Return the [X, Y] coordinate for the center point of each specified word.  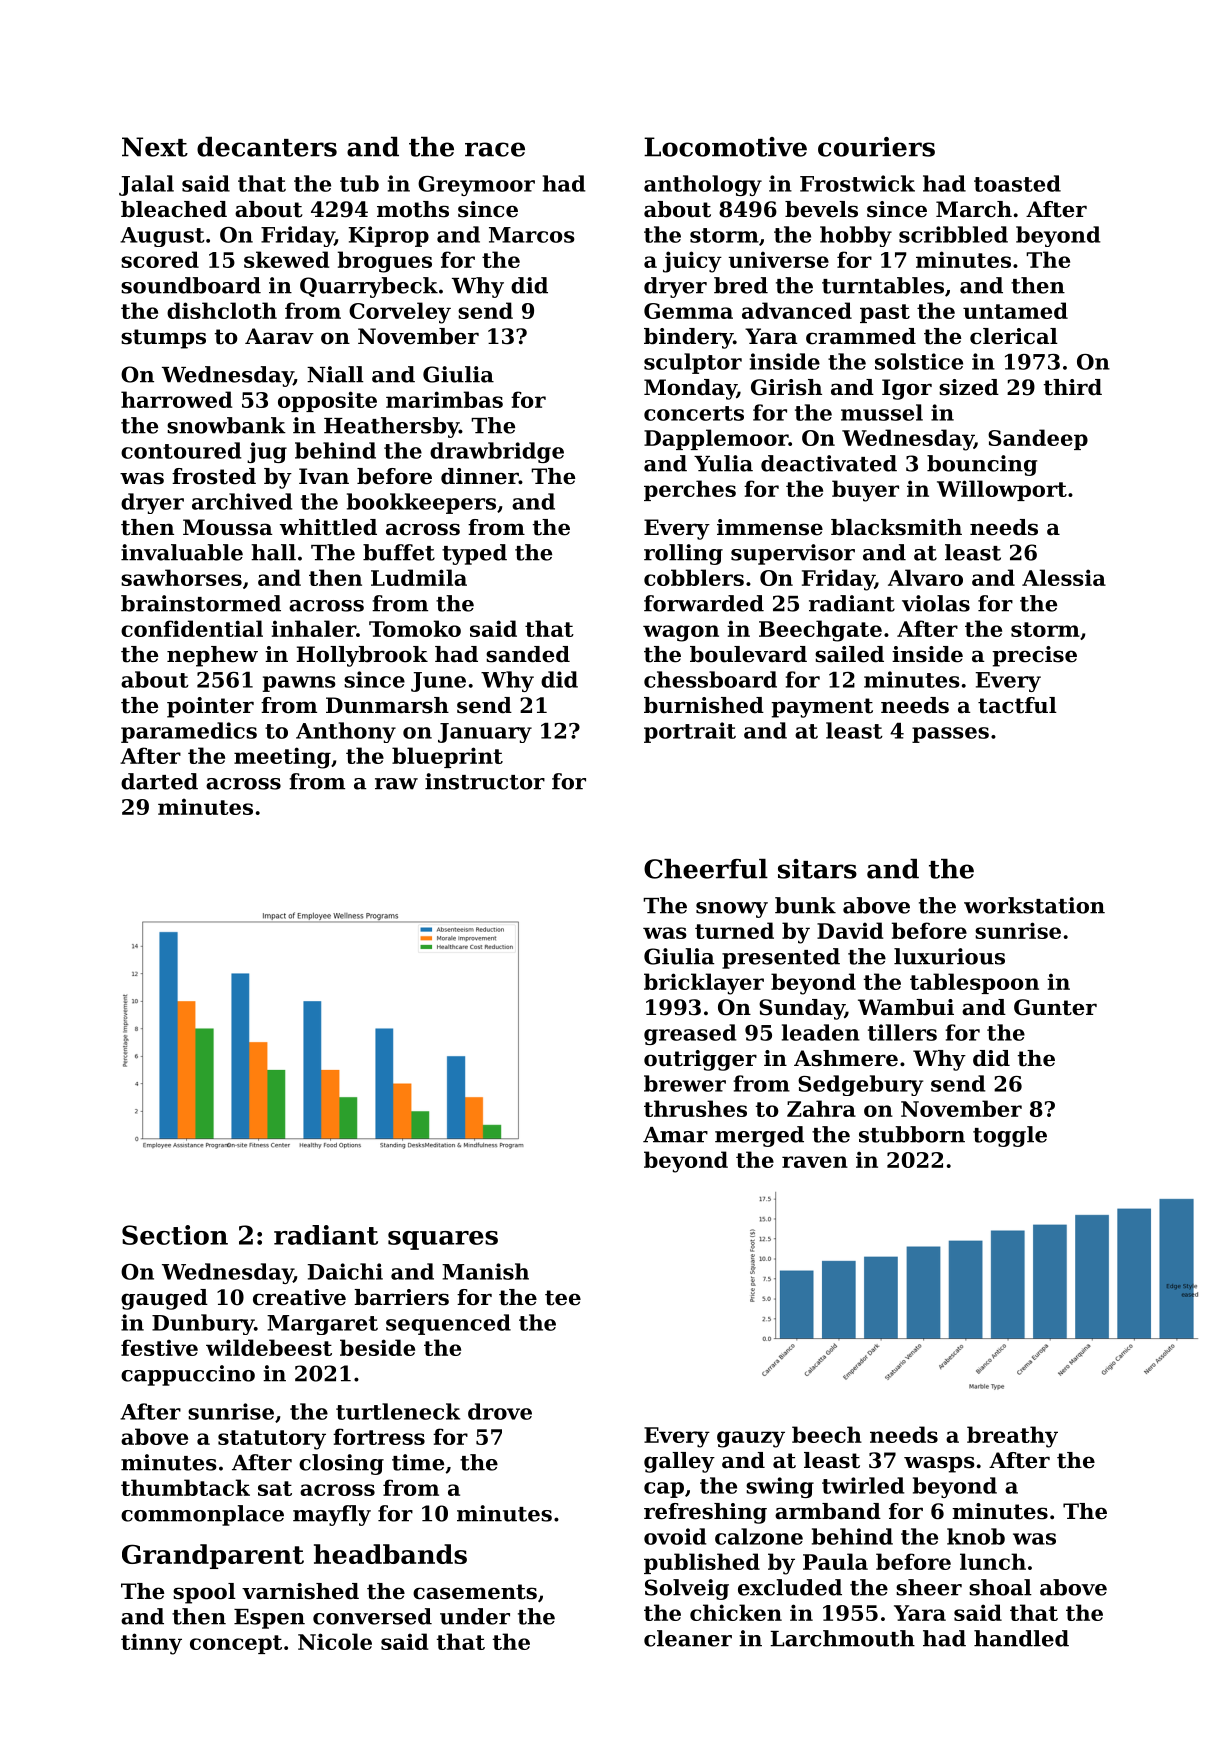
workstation [1034, 905]
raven [815, 1162]
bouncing [982, 465]
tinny [151, 1644]
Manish [485, 1271]
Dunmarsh [387, 705]
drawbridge [497, 452]
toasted [1017, 183]
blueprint [447, 757]
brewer [685, 1083]
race [495, 149]
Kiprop [389, 236]
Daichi [345, 1271]
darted [159, 781]
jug [267, 452]
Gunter [1055, 1007]
